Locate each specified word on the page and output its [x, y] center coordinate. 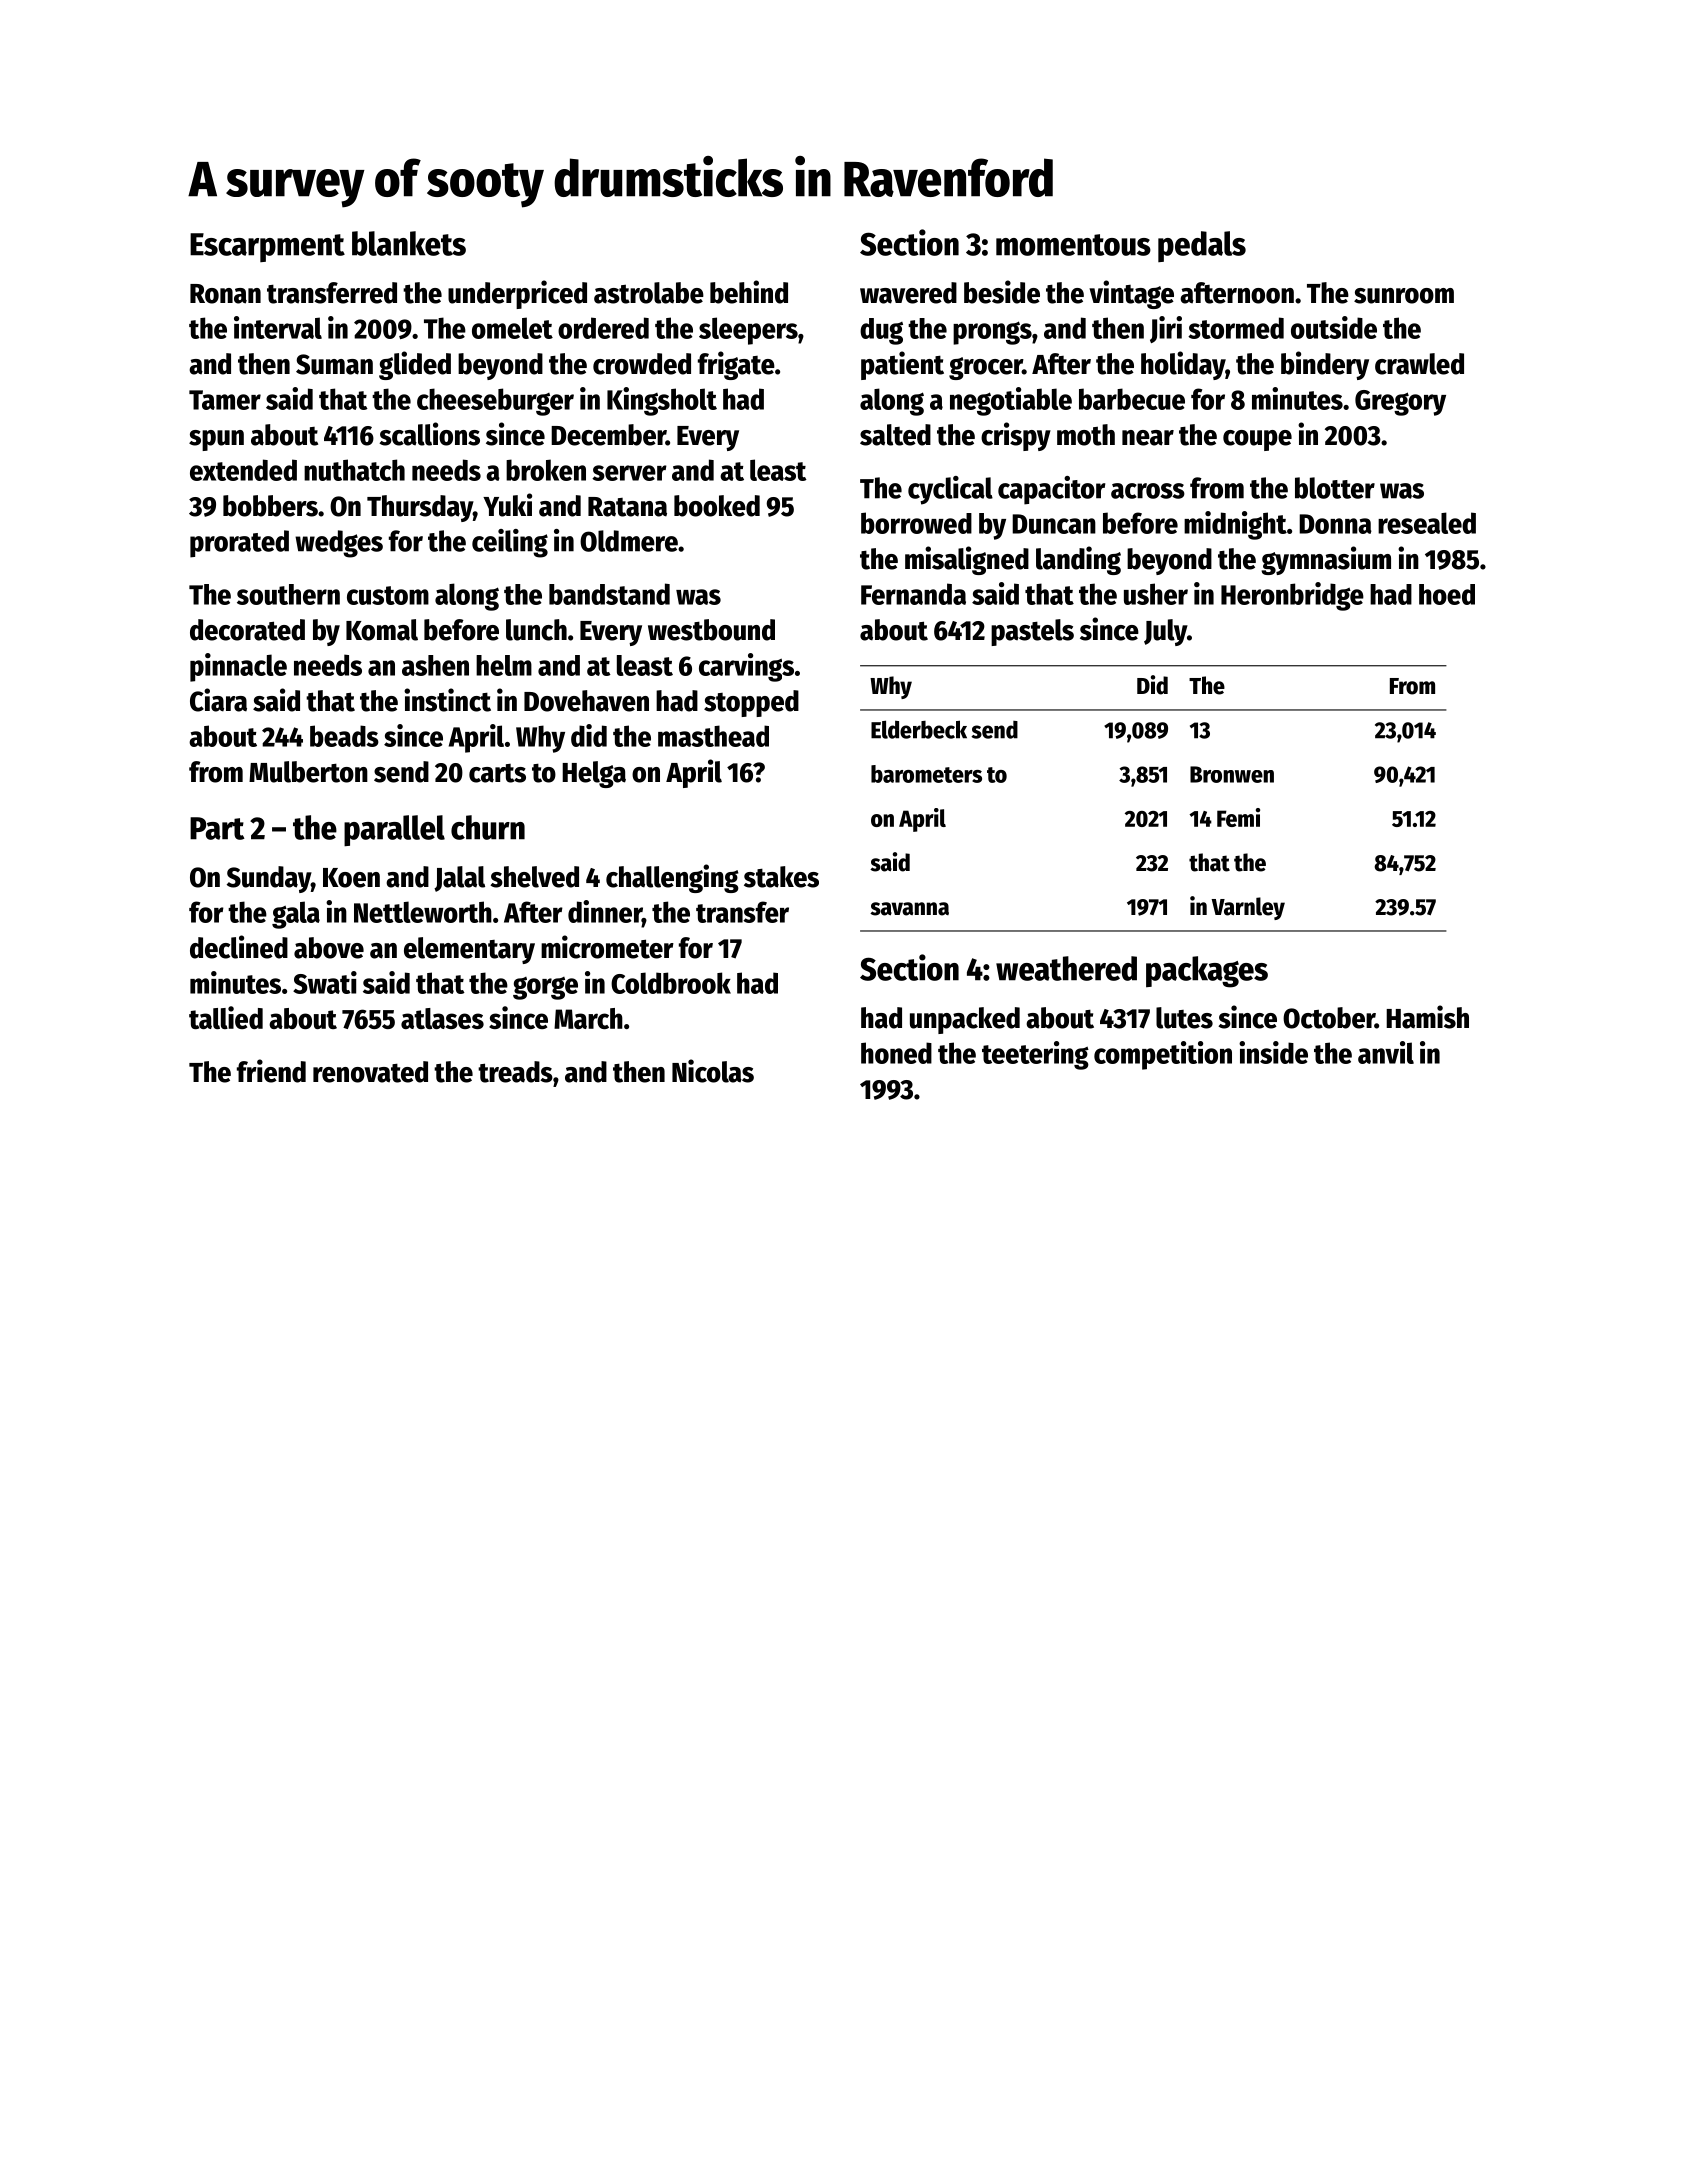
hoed [1447, 594]
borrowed [916, 523]
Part [217, 828]
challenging [672, 878]
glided [415, 365]
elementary [469, 950]
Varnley [1248, 908]
